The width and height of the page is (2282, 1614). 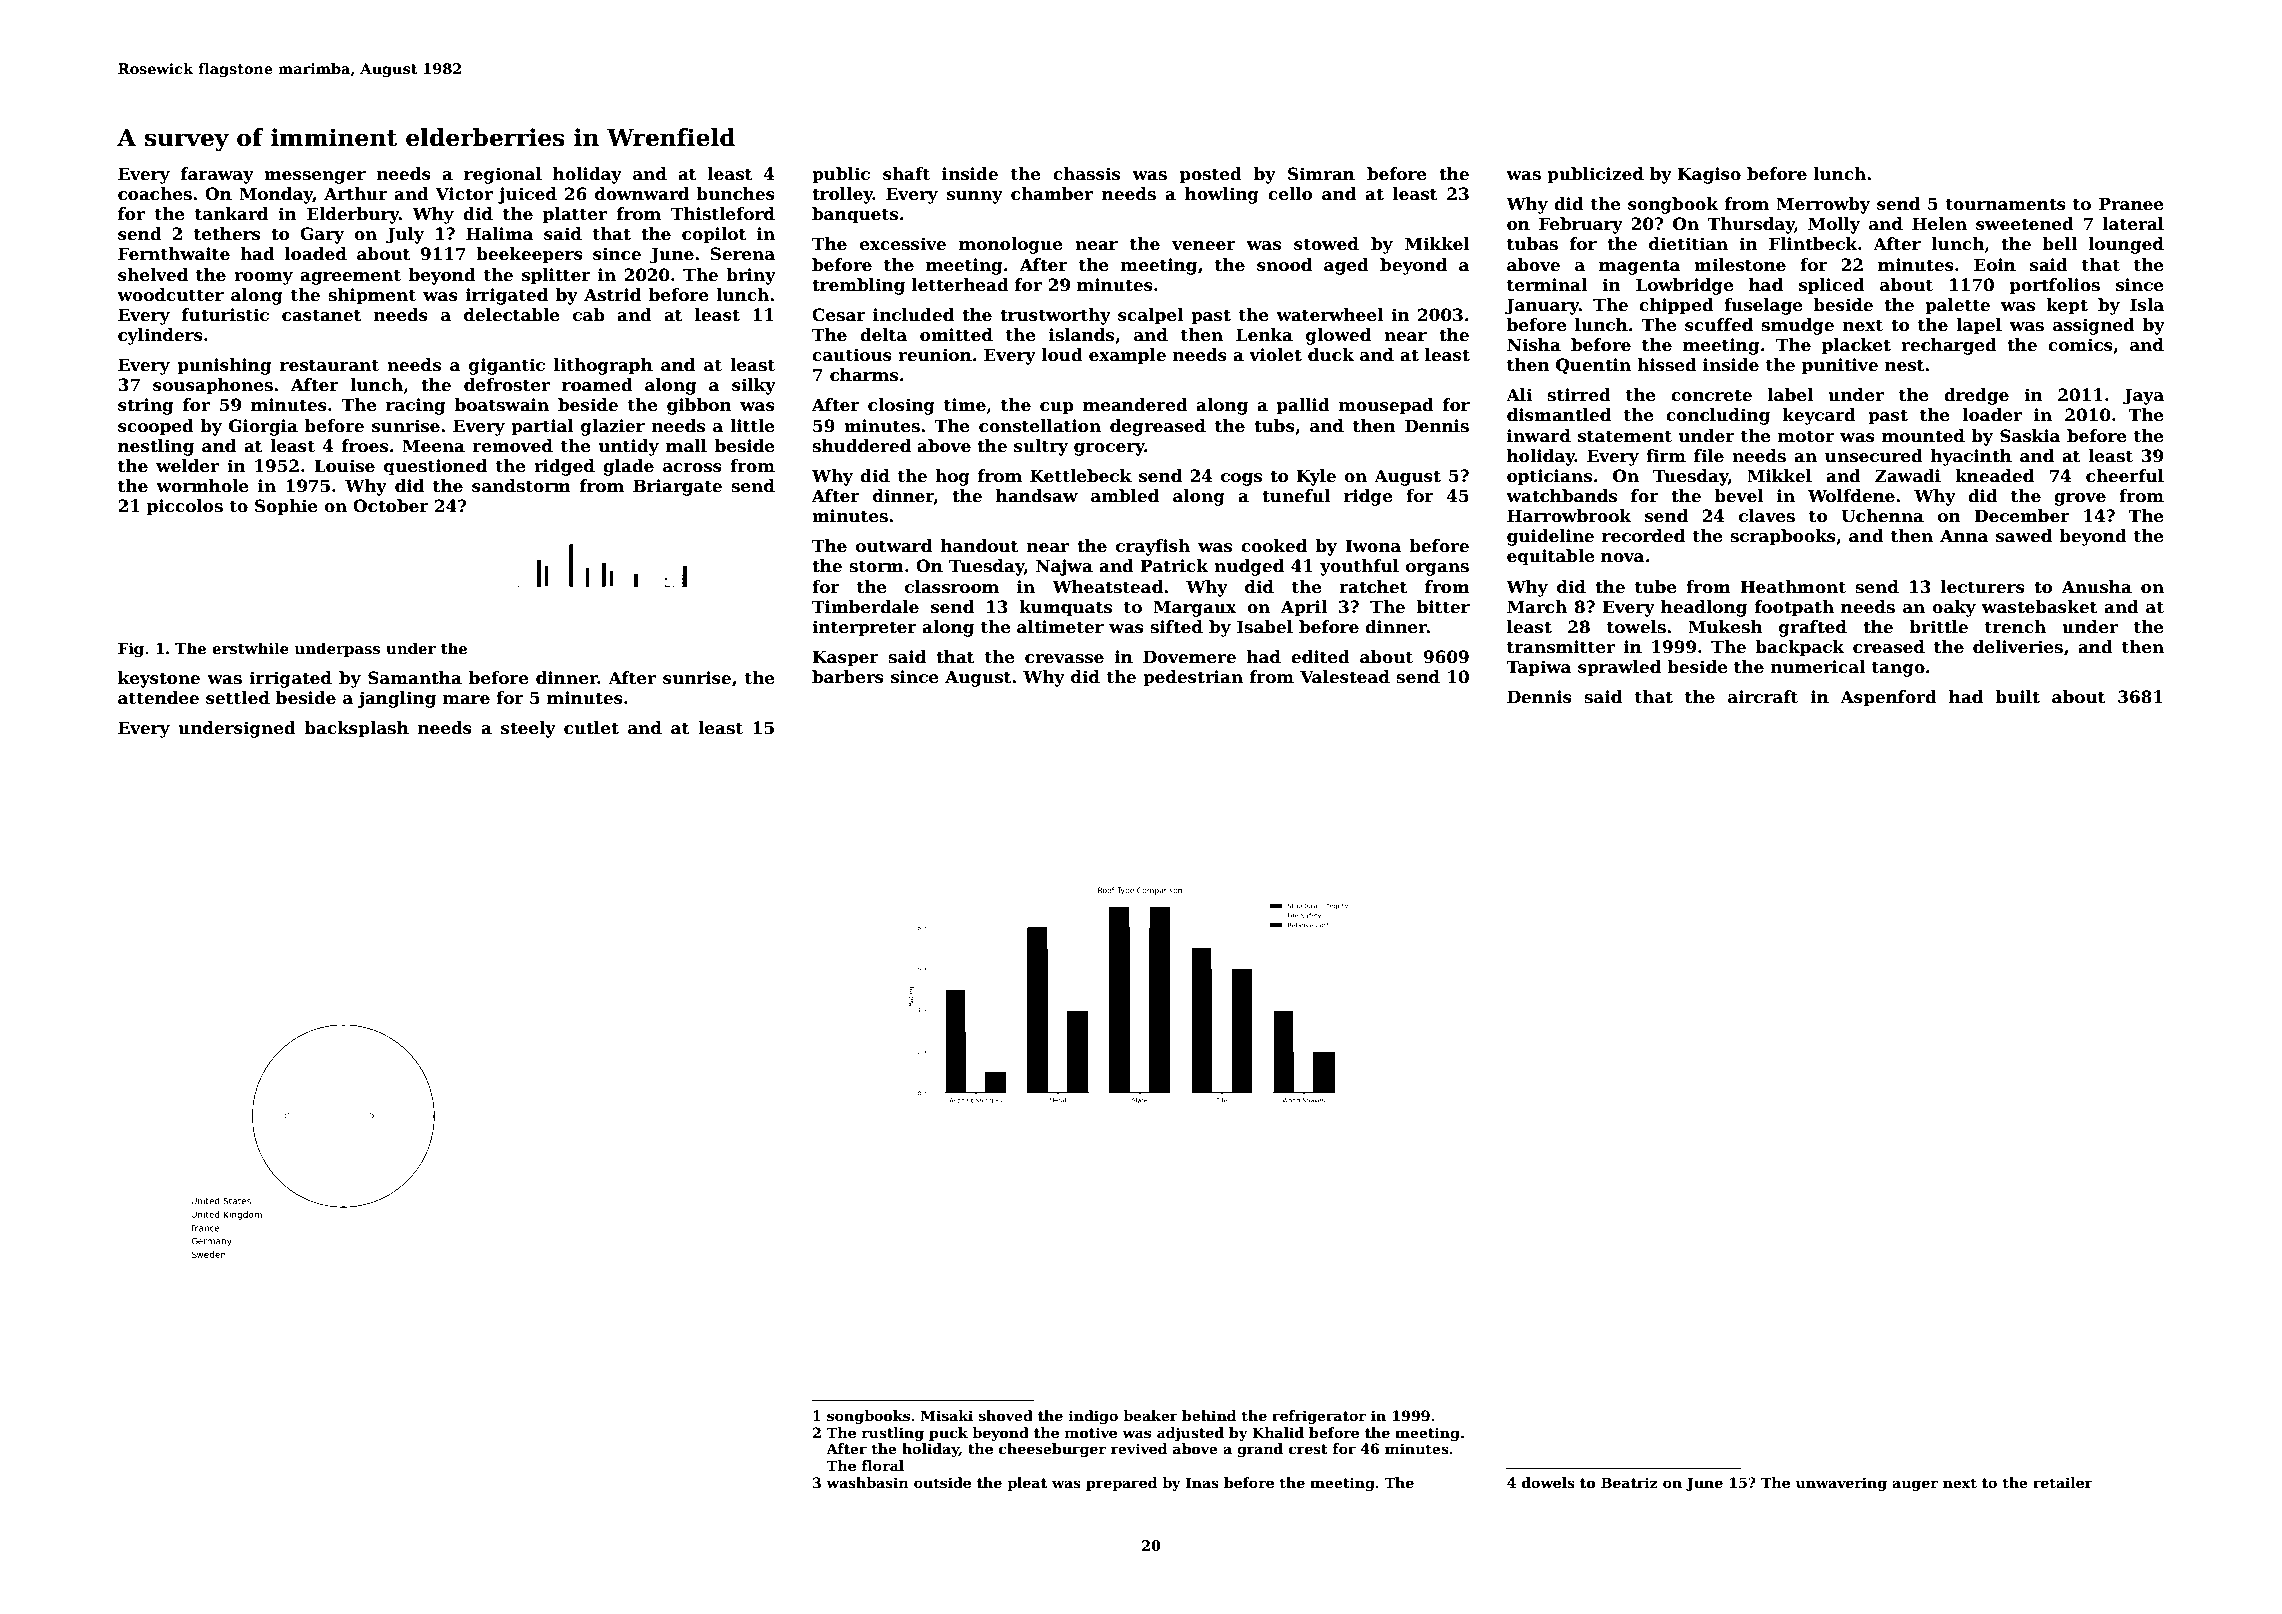 What do you see at coordinates (1619, 668) in the page?
I see `sprawled` at bounding box center [1619, 668].
